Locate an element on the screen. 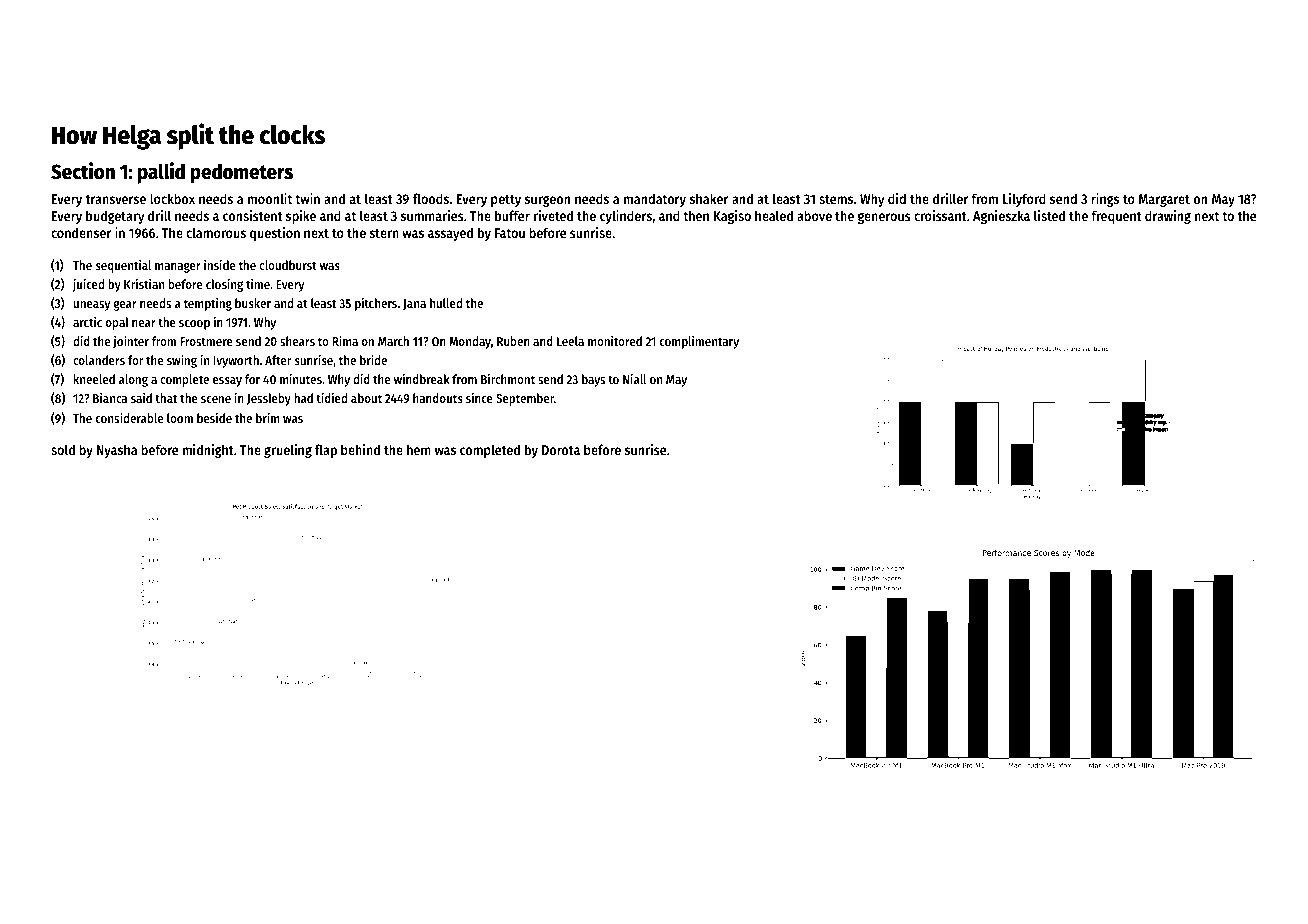 The image size is (1308, 924). above is located at coordinates (814, 215).
